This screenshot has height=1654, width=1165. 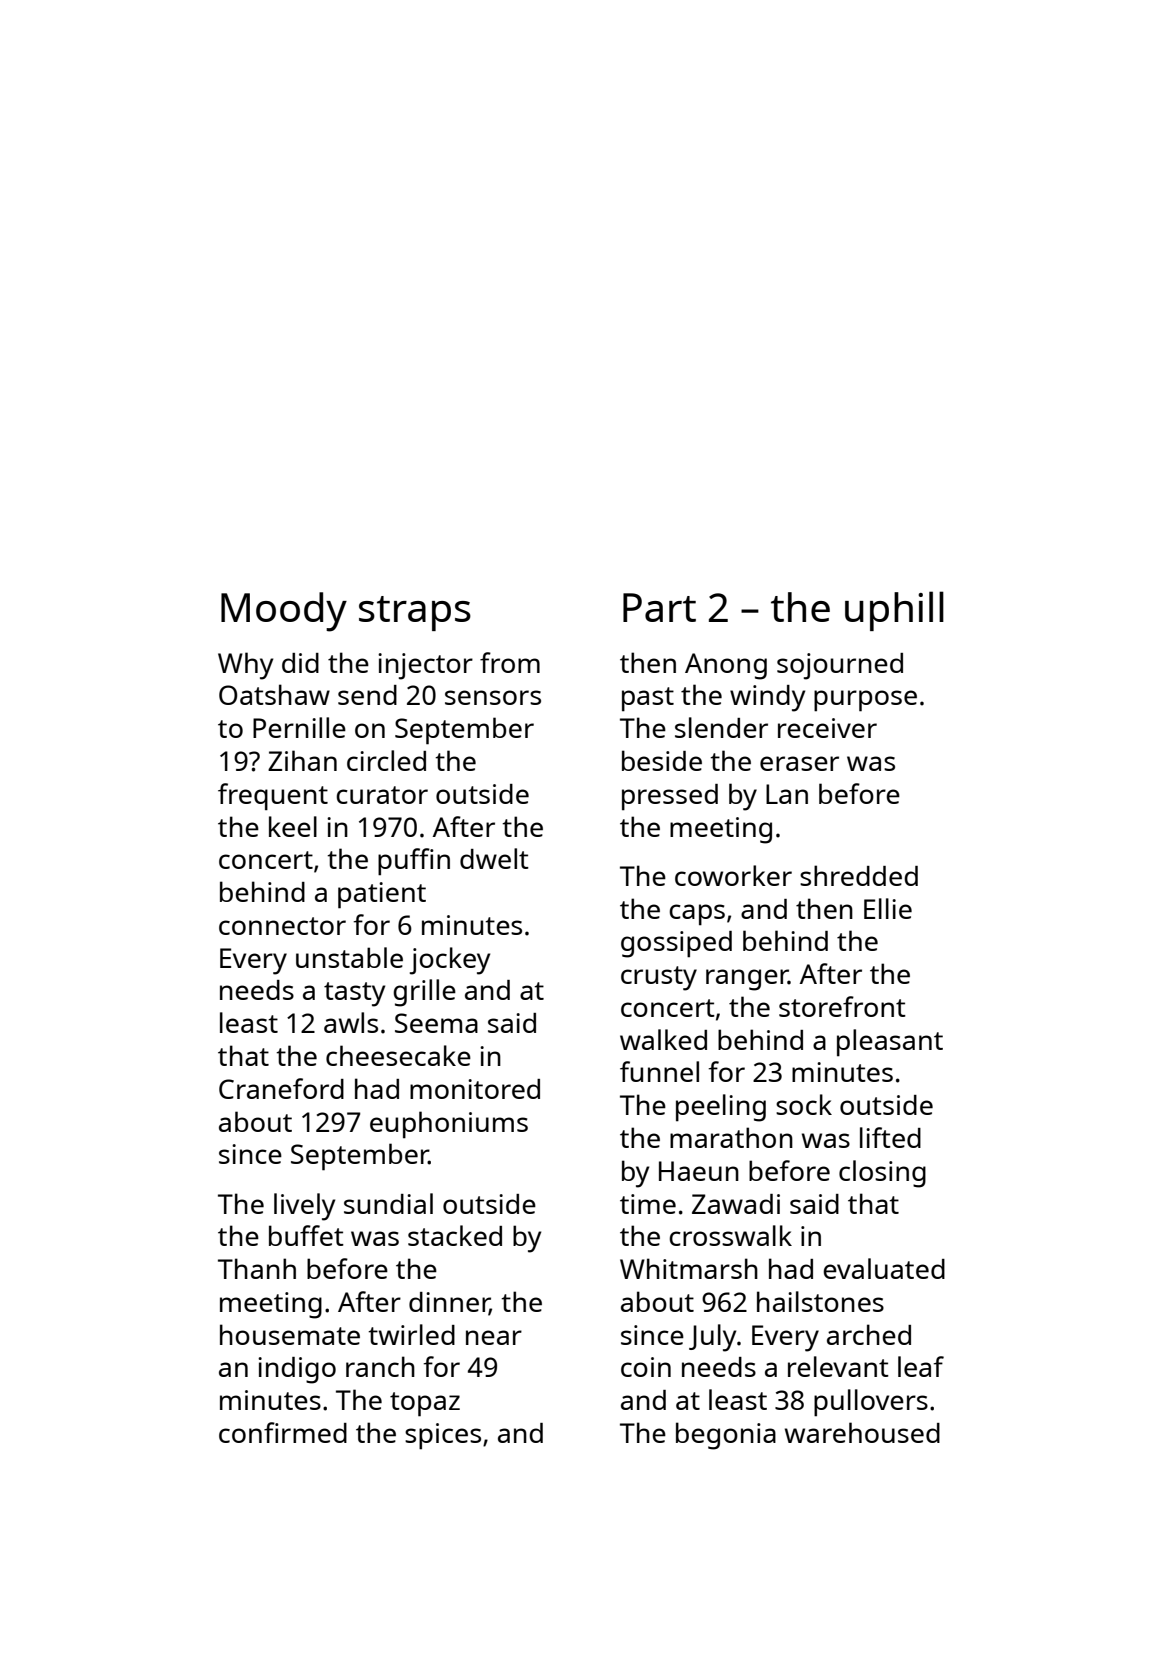 I want to click on straps, so click(x=415, y=613).
